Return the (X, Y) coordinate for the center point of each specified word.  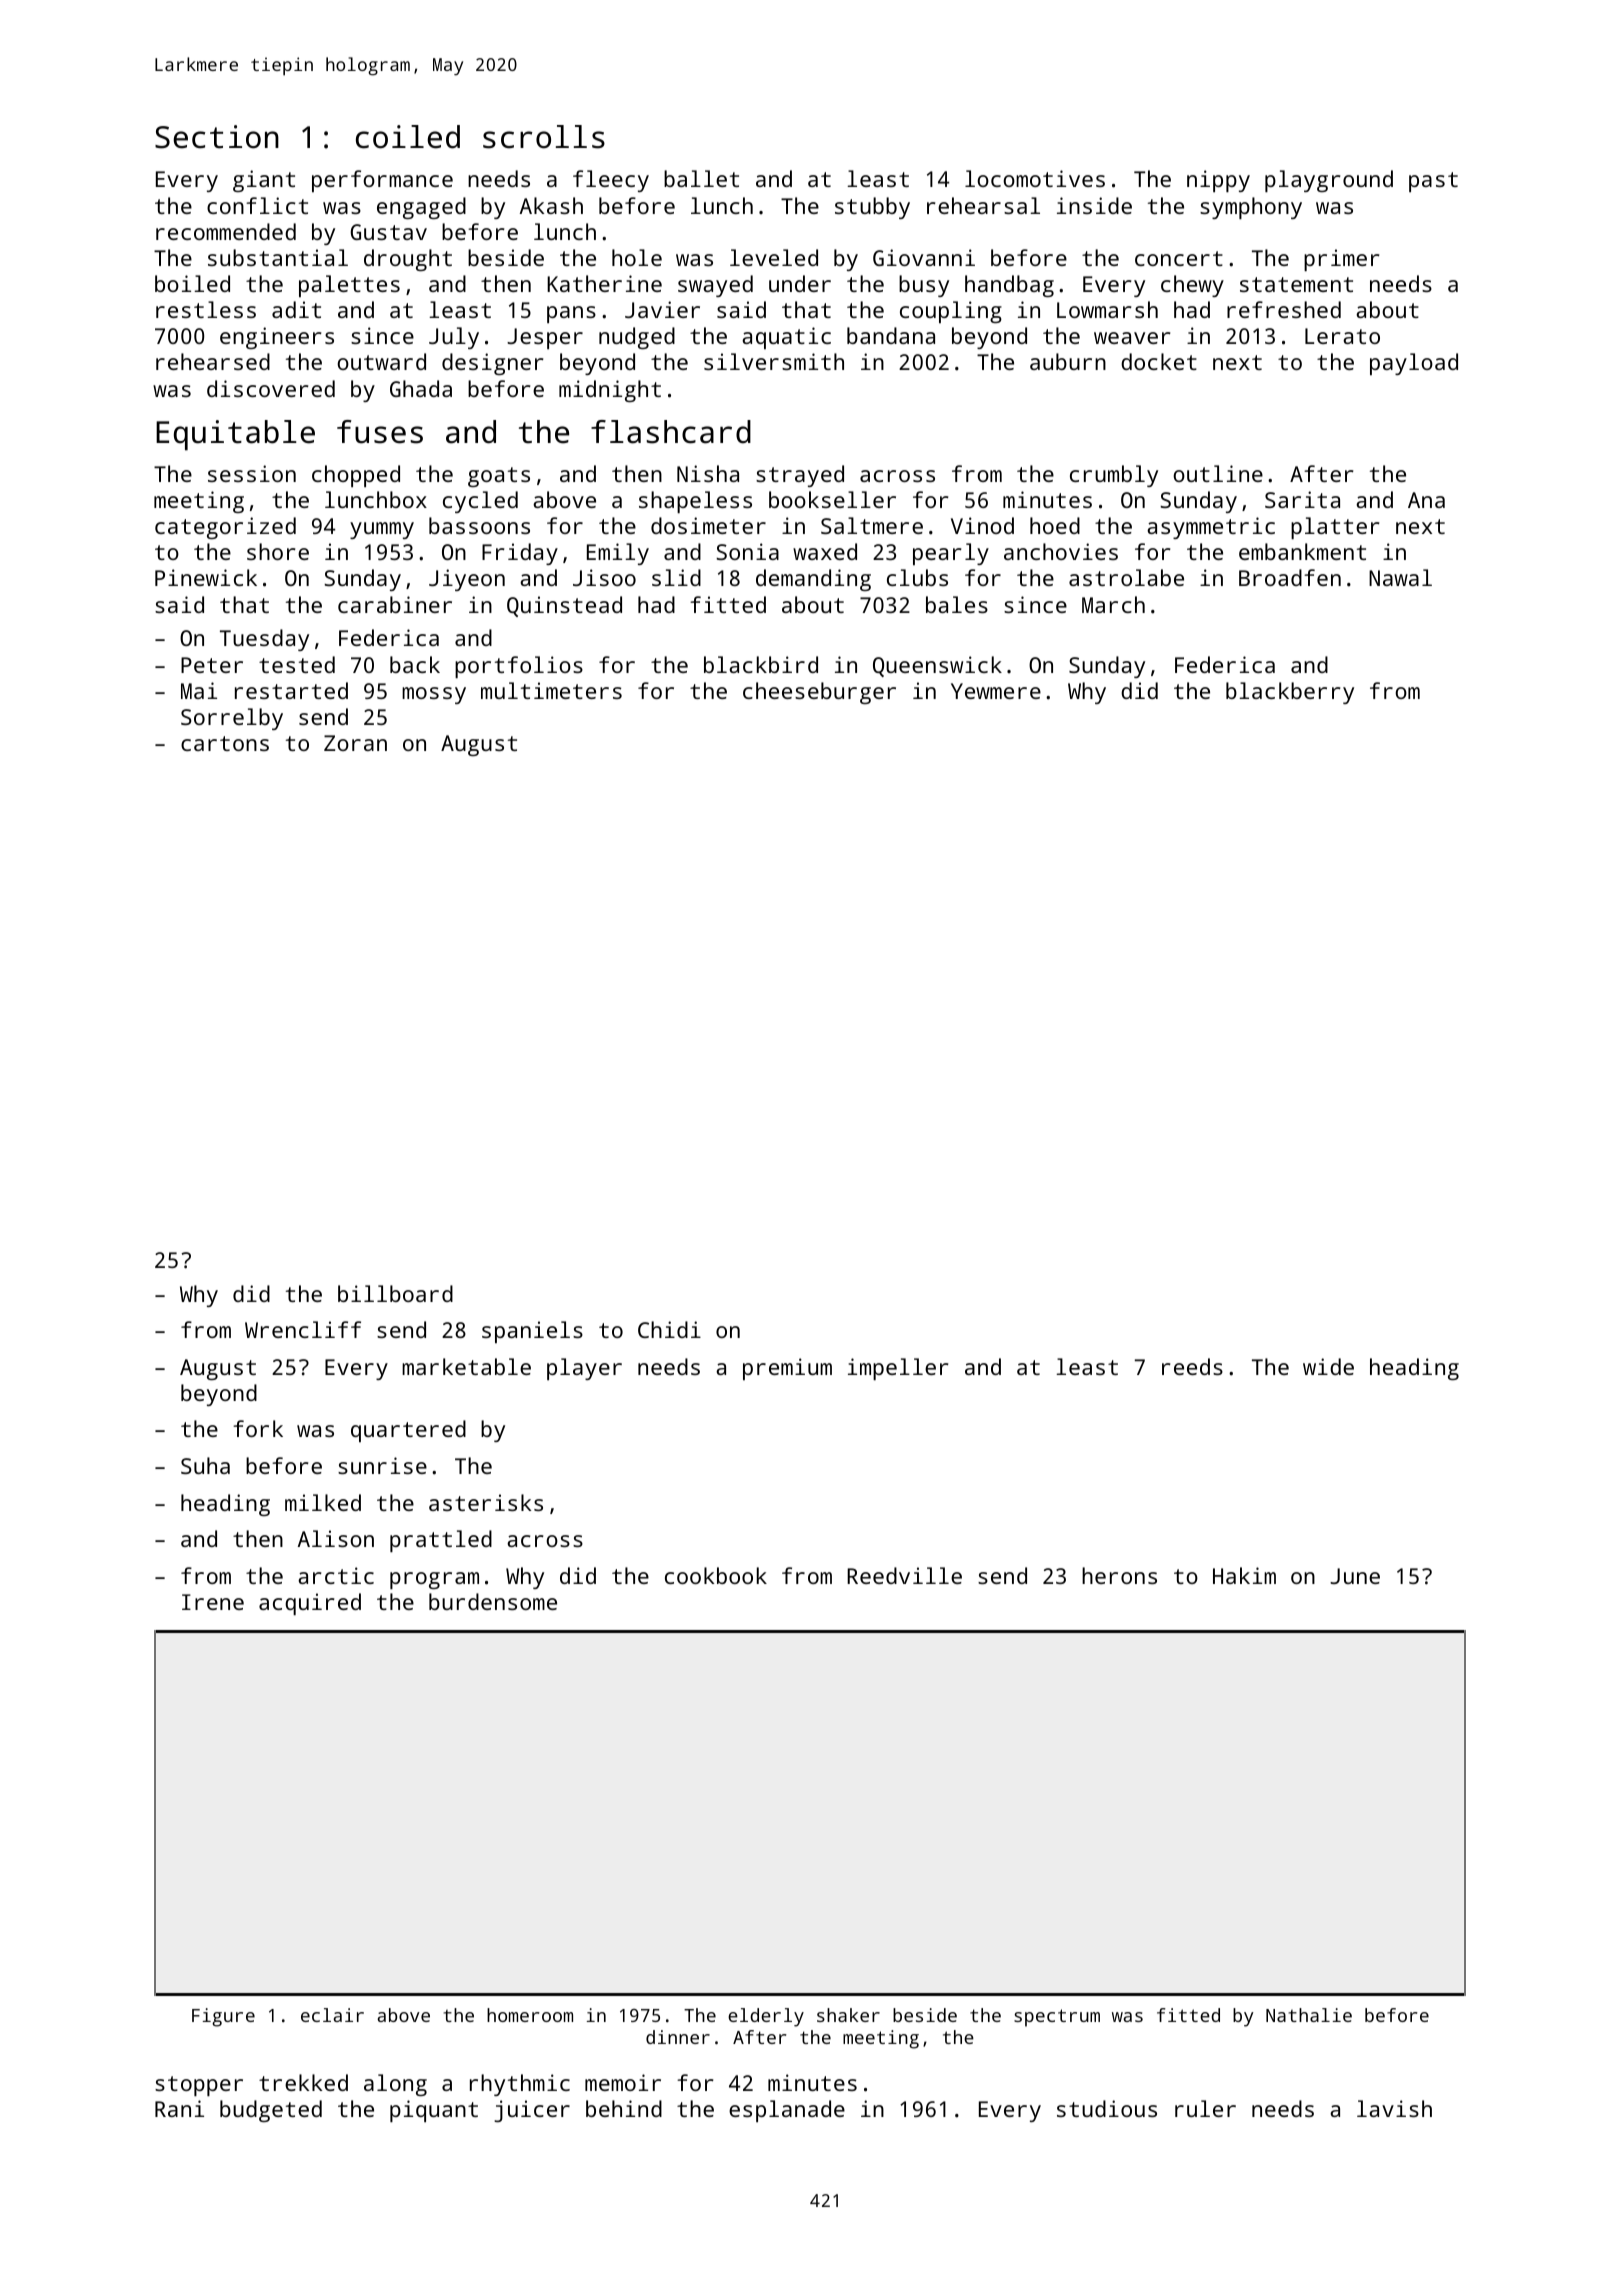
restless (206, 309)
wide (1328, 1366)
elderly (766, 2017)
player (584, 1369)
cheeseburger (819, 693)
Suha (205, 1465)
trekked (303, 2082)
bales (957, 604)
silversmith (774, 361)
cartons (225, 743)
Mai (199, 690)
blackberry (1290, 693)
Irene (213, 1602)
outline (1218, 473)
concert (1179, 258)
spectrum (1057, 2018)
